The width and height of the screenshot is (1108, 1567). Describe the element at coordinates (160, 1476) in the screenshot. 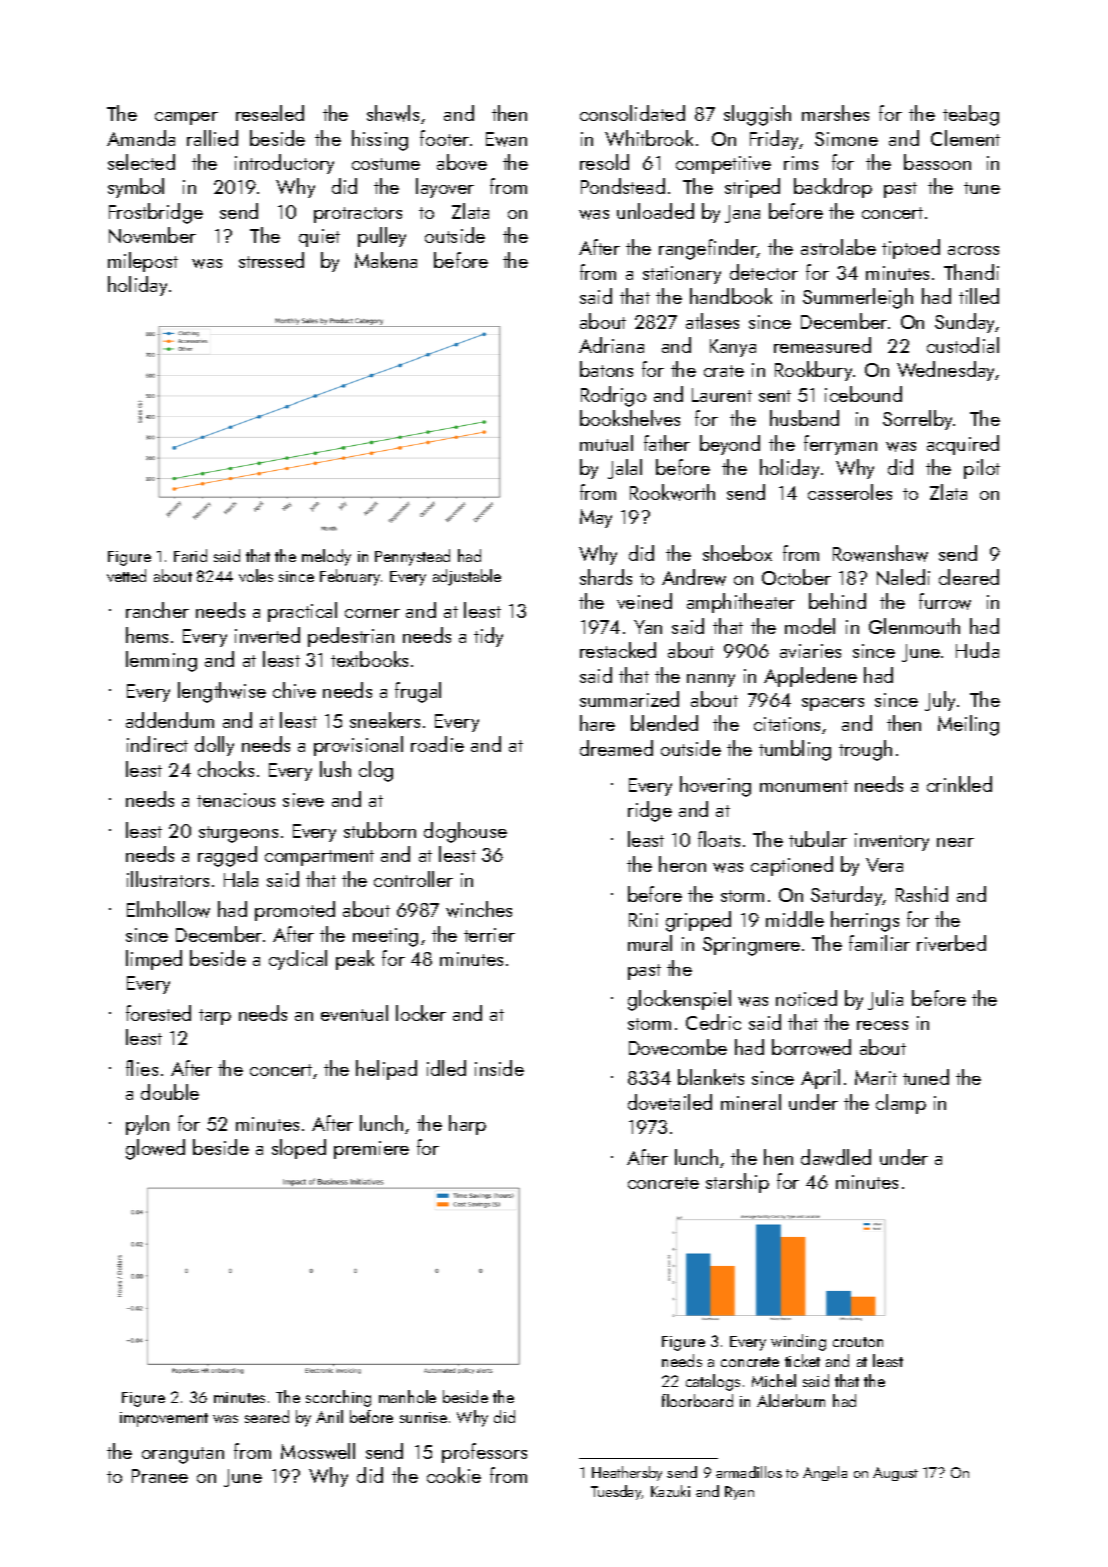

I see `Pranee` at that location.
